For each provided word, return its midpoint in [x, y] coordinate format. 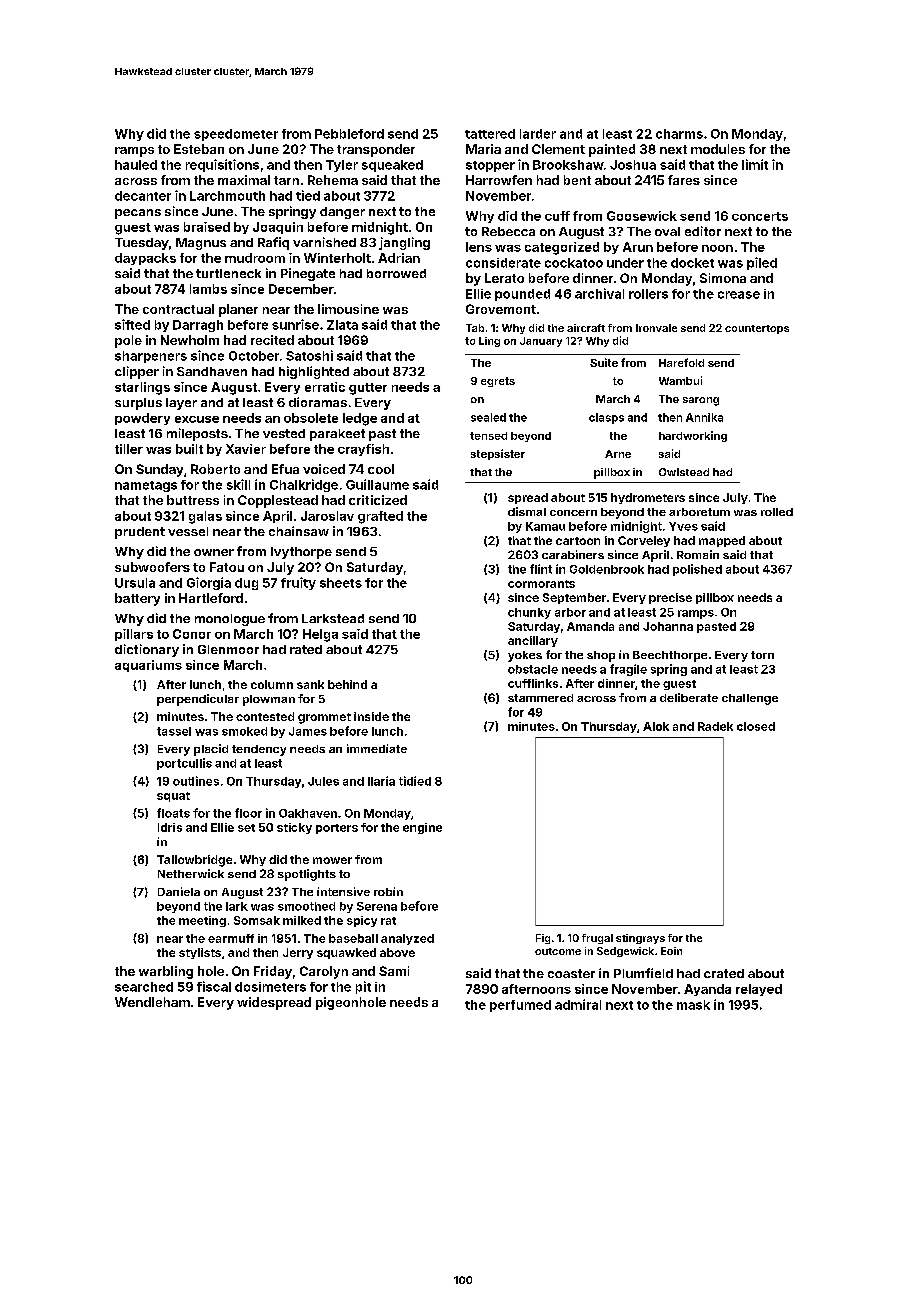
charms [679, 134]
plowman [269, 700]
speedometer [236, 135]
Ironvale [656, 328]
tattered [490, 134]
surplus [138, 404]
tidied [415, 781]
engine [422, 828]
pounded [522, 295]
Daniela [179, 891]
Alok [656, 726]
